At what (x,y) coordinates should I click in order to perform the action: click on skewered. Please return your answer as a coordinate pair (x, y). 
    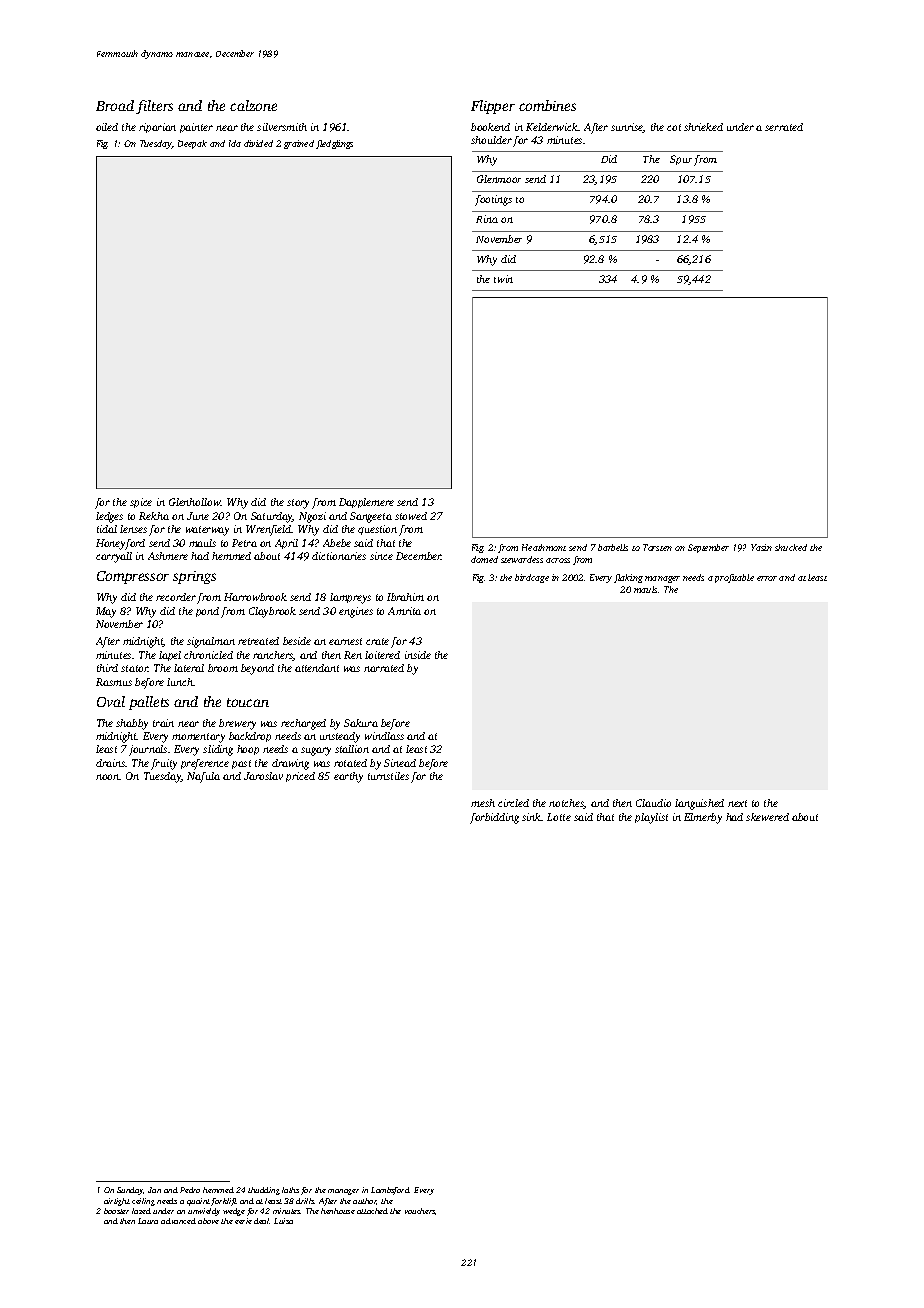
    Looking at the image, I should click on (767, 817).
